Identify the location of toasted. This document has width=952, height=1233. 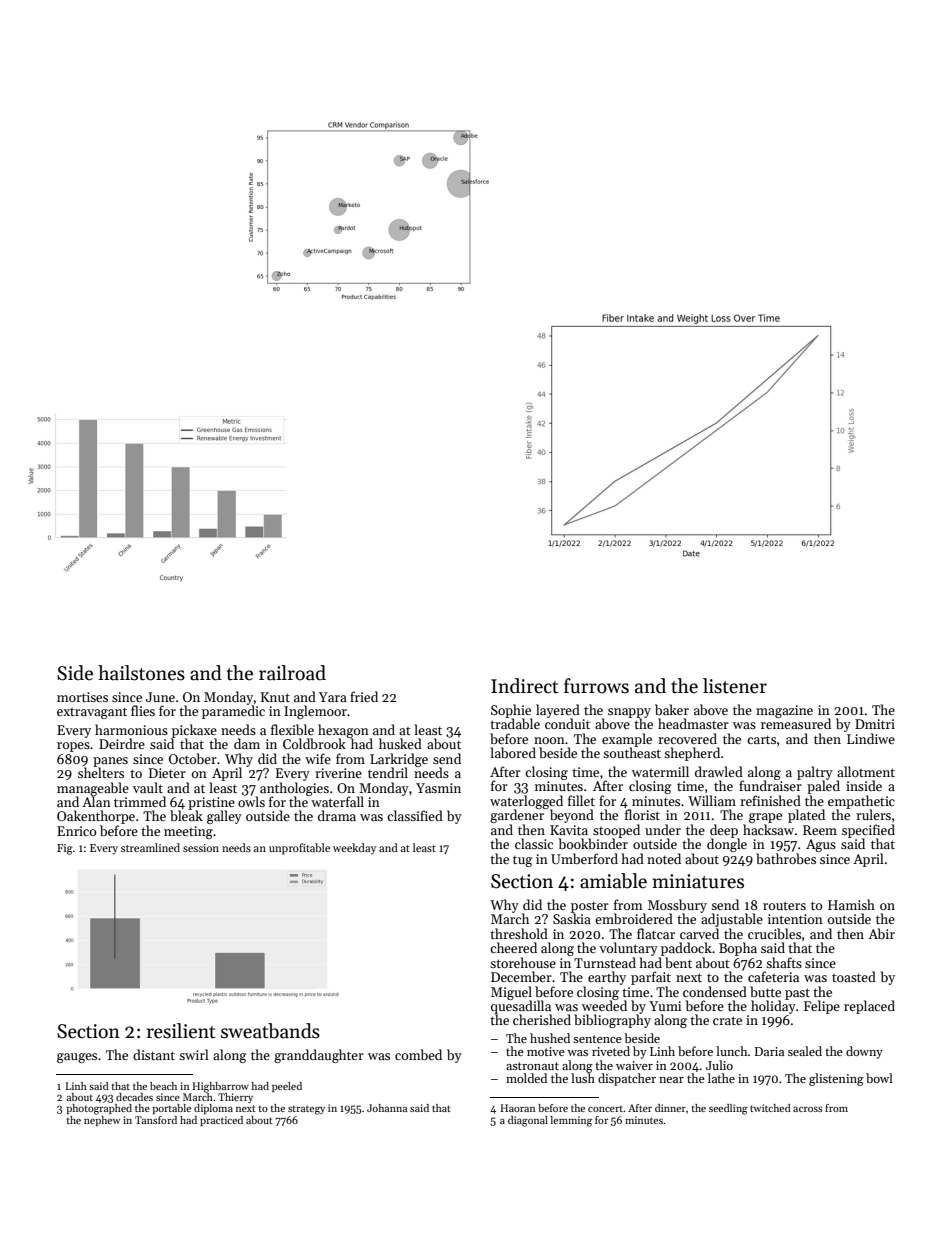
(854, 976).
